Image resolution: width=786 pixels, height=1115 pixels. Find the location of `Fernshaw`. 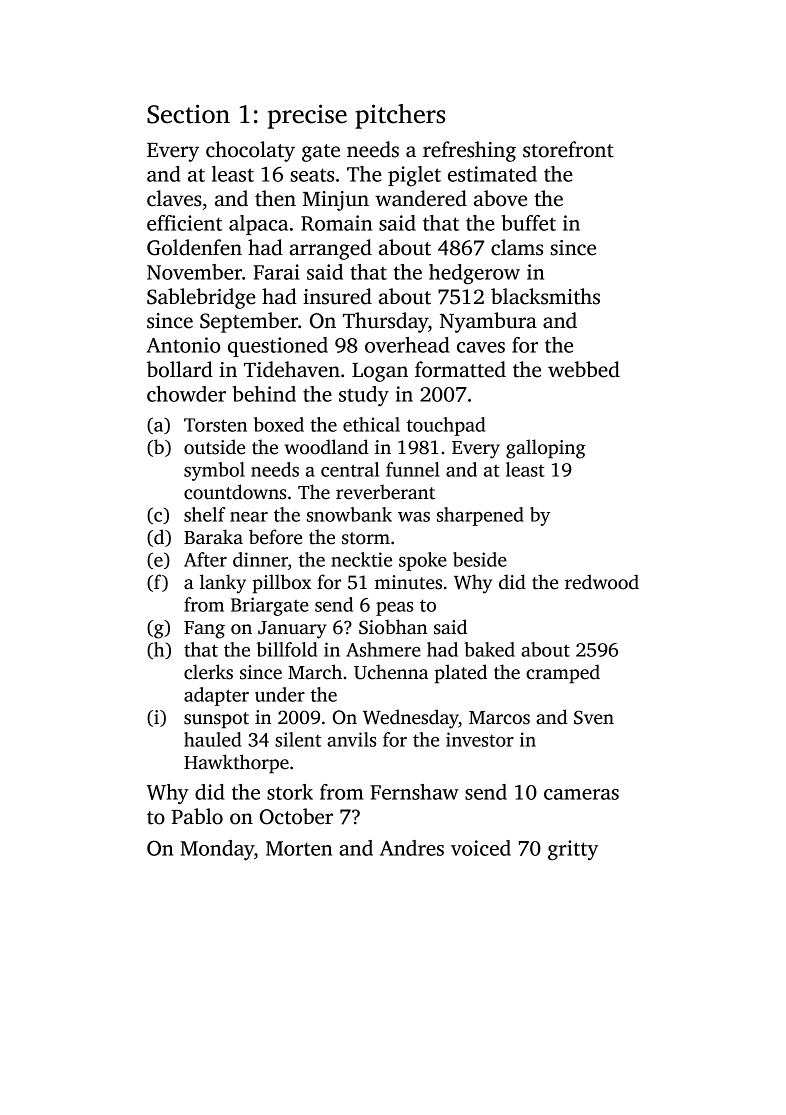

Fernshaw is located at coordinates (414, 792).
